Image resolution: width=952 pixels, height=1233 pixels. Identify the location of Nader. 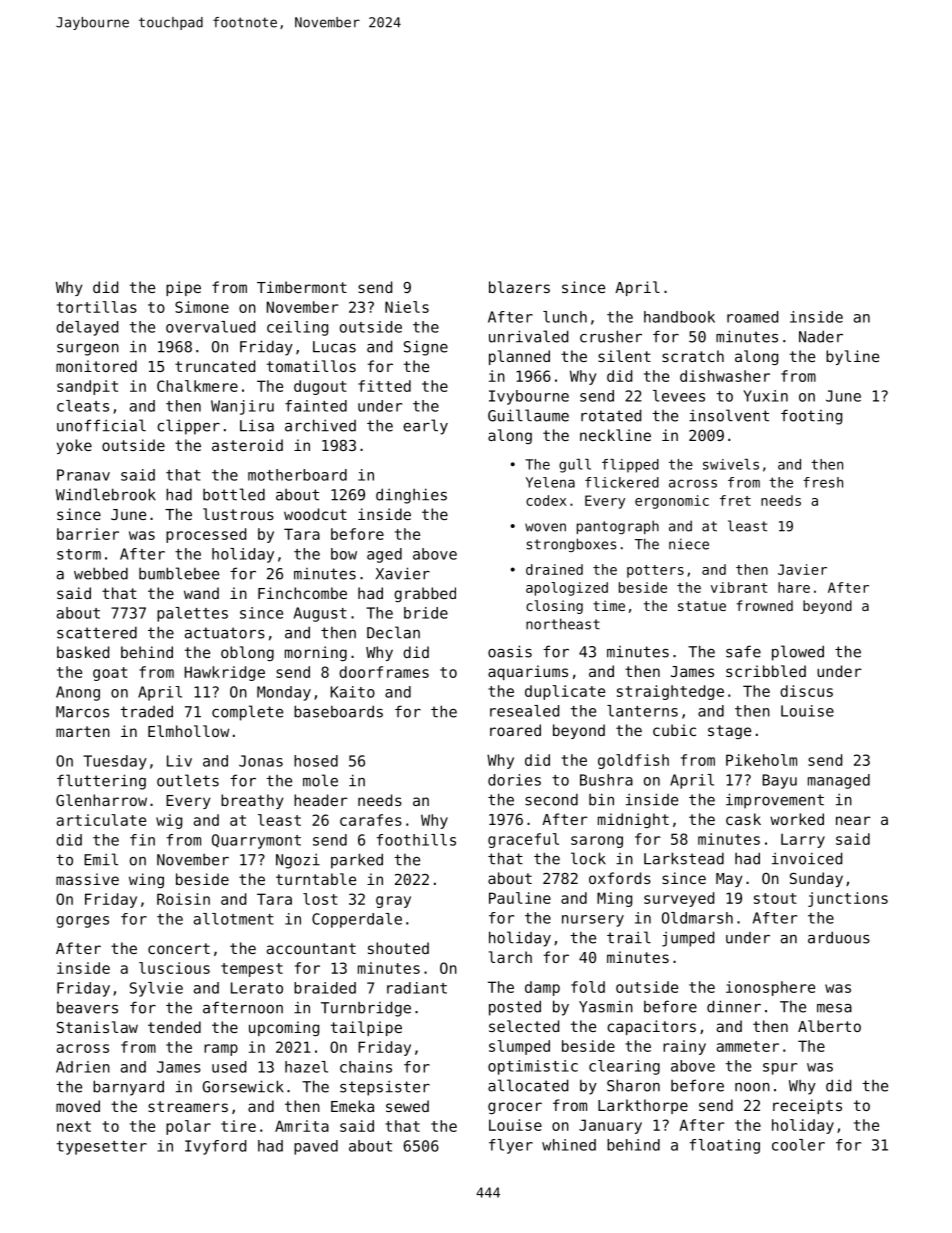
(821, 336).
